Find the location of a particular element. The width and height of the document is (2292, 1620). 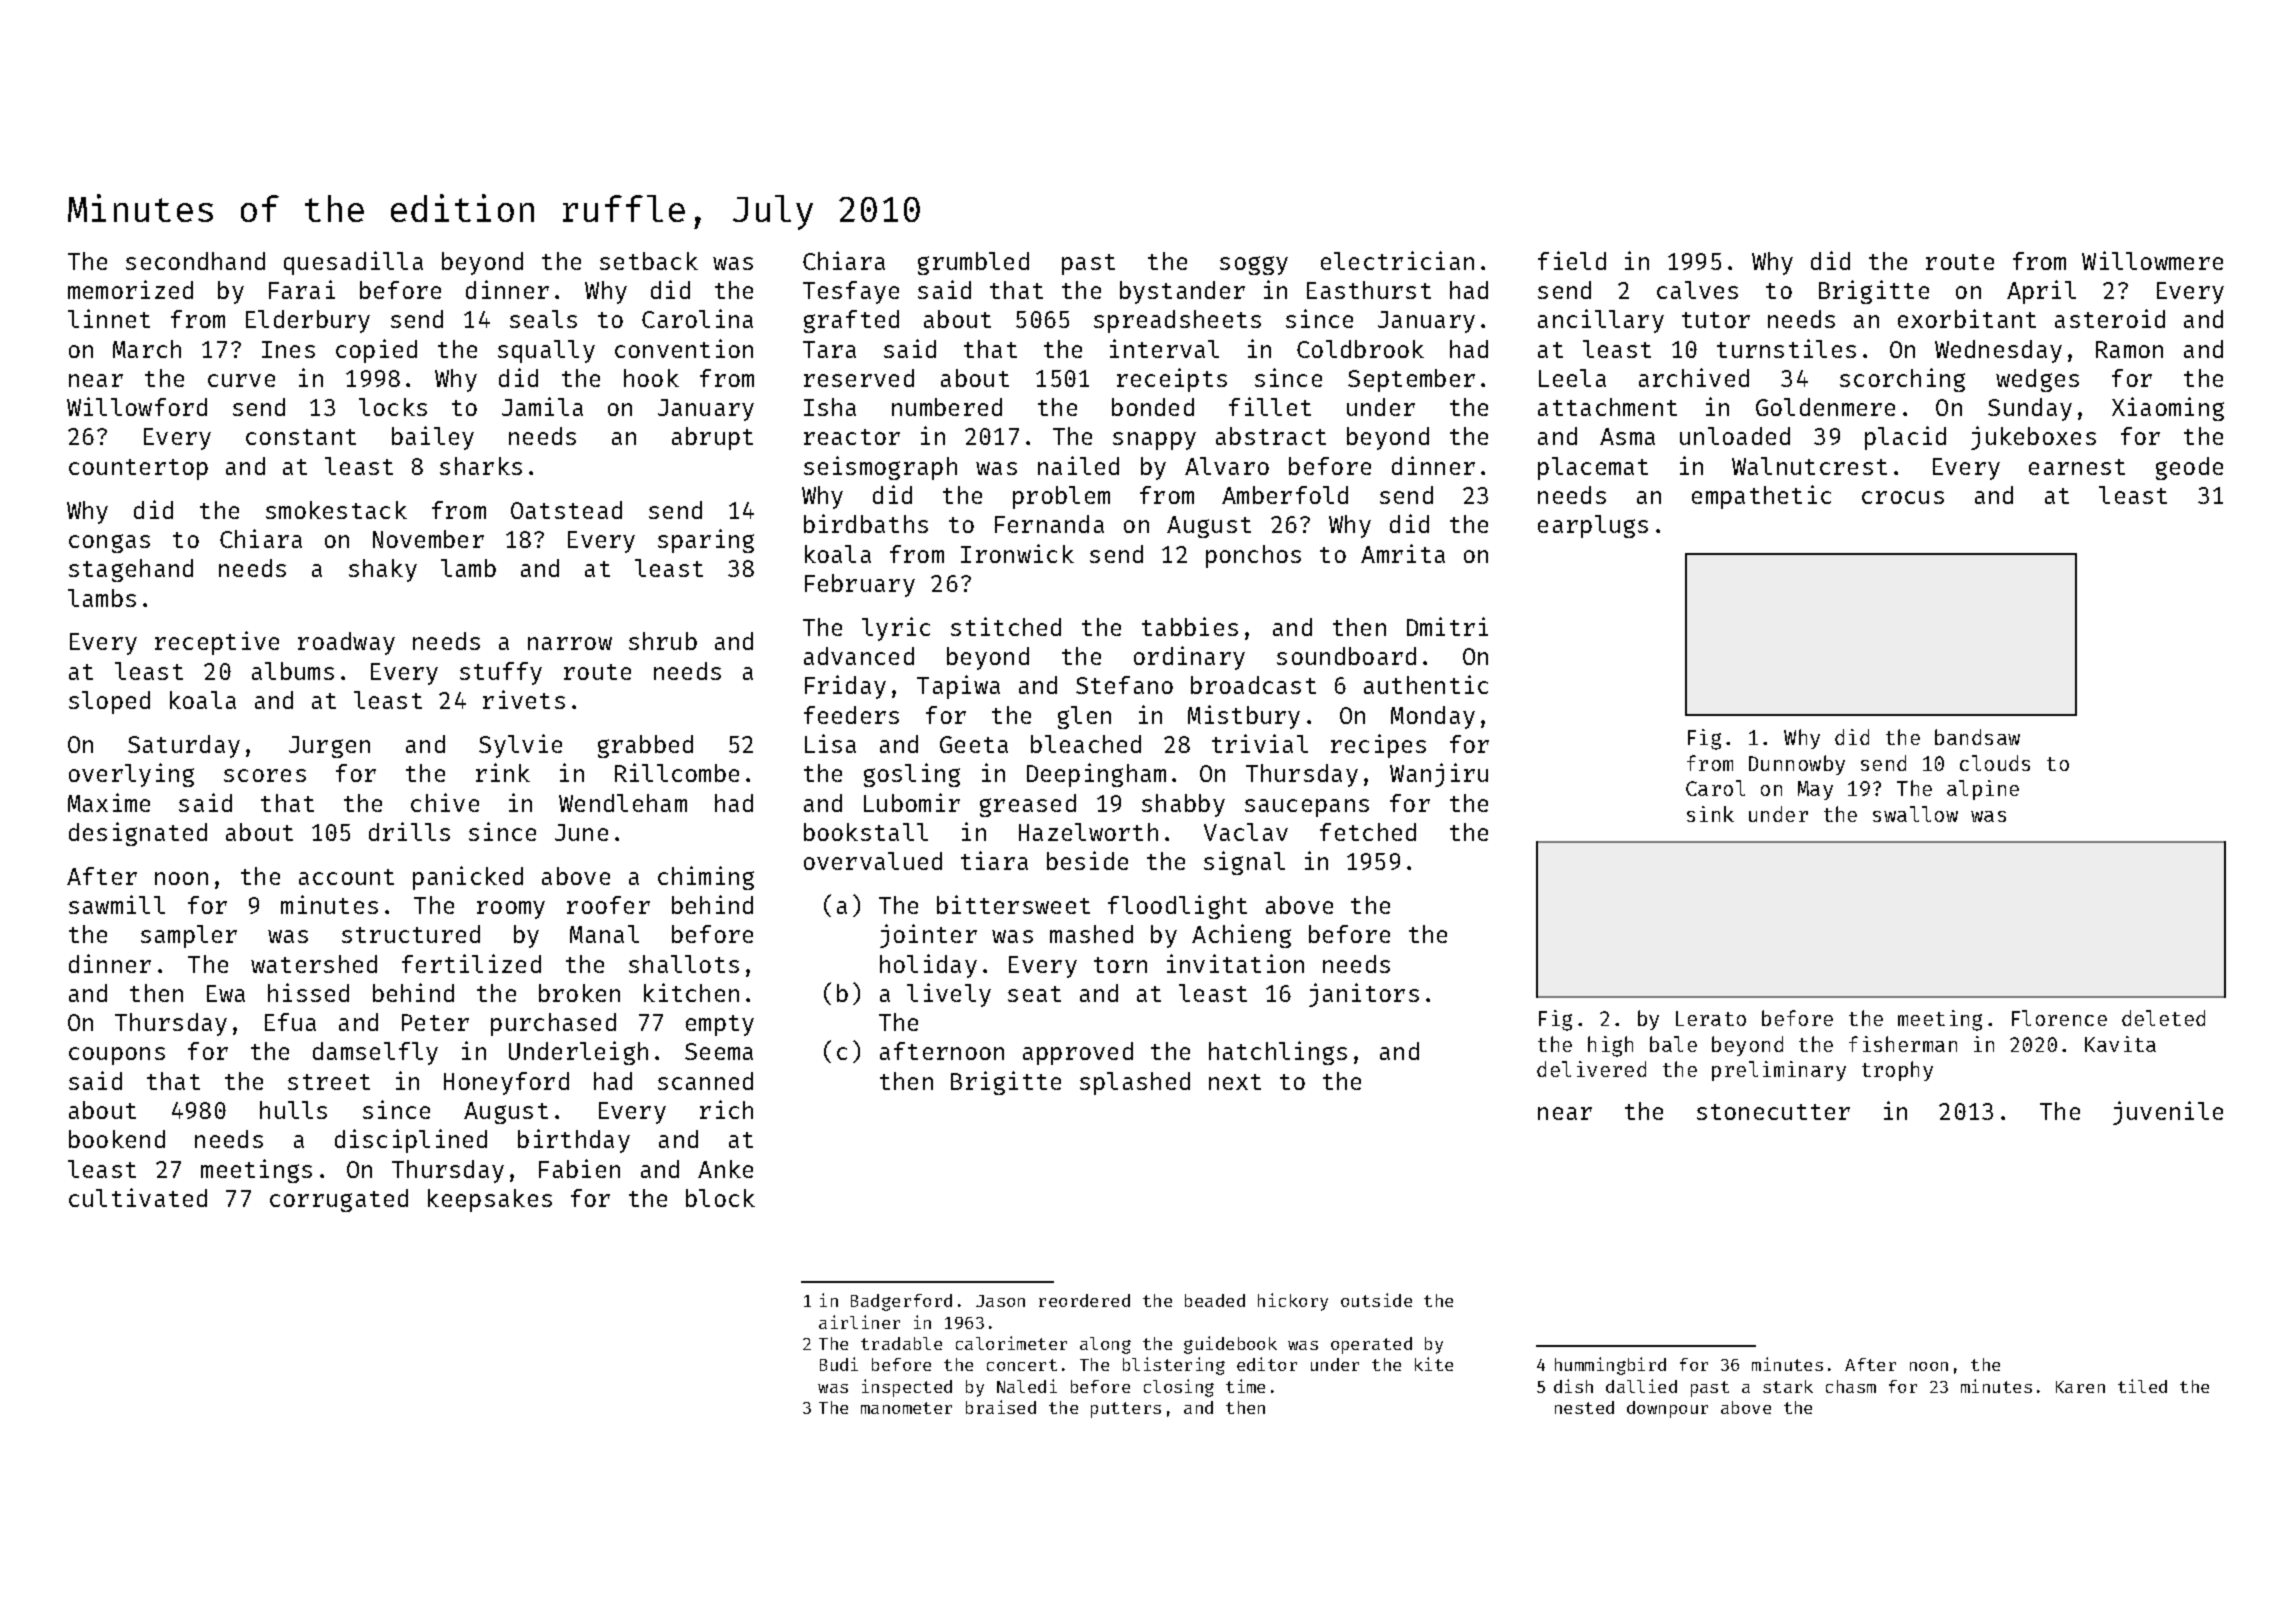

memorized is located at coordinates (130, 289).
